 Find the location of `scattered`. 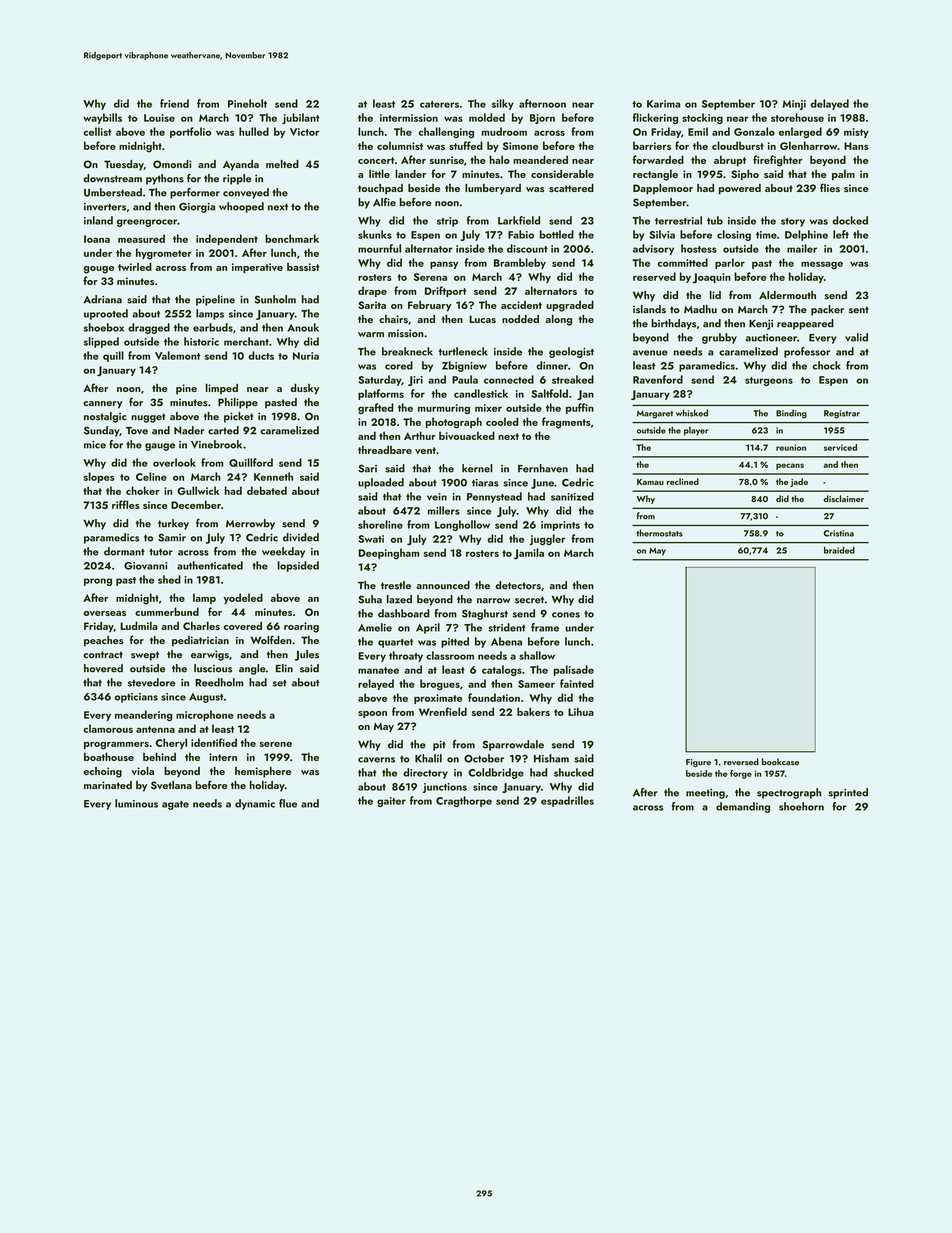

scattered is located at coordinates (571, 188).
